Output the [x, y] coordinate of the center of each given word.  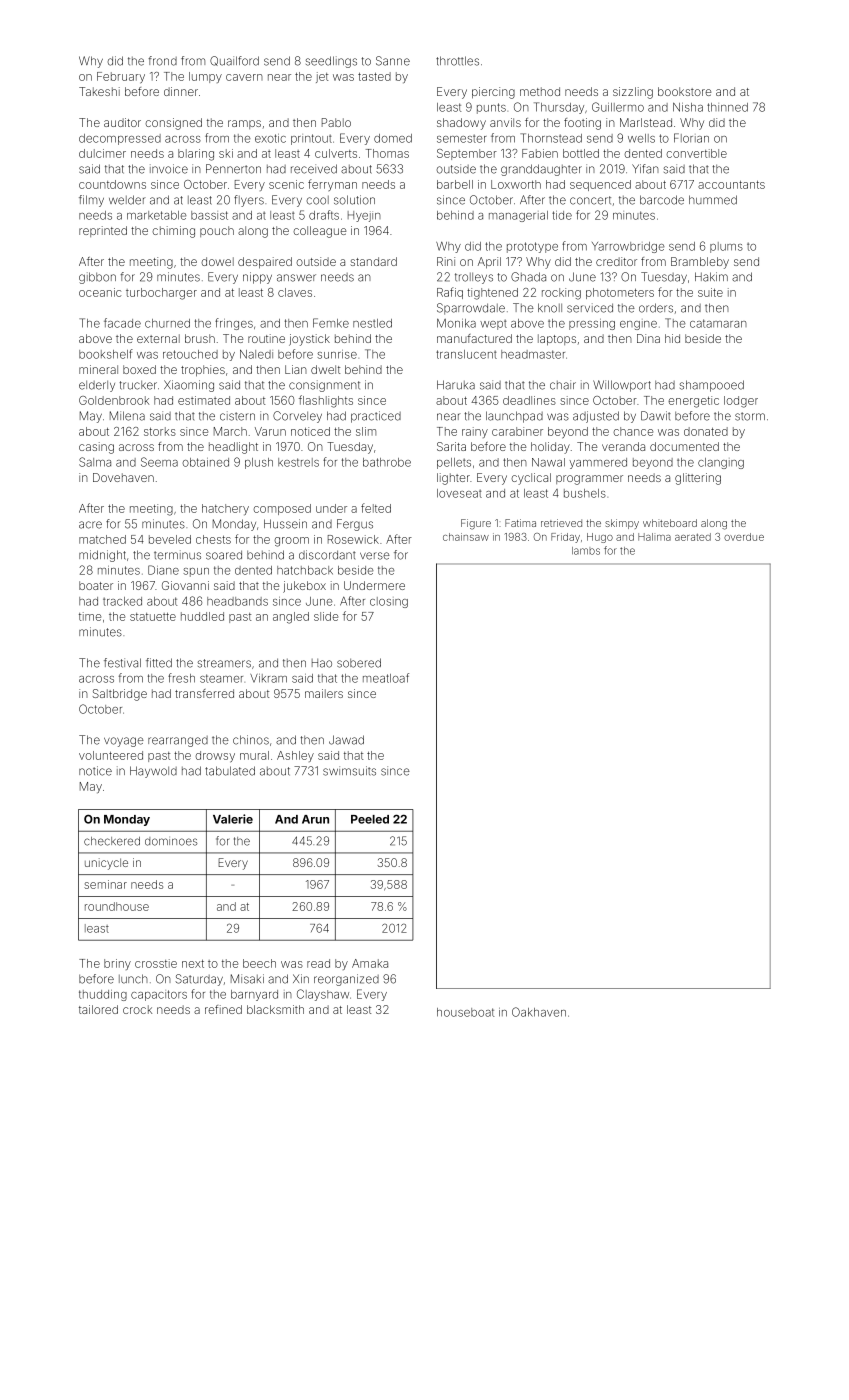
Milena [127, 416]
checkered [112, 841]
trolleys [474, 278]
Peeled [370, 819]
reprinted [103, 231]
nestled [372, 323]
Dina [648, 338]
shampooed [712, 386]
